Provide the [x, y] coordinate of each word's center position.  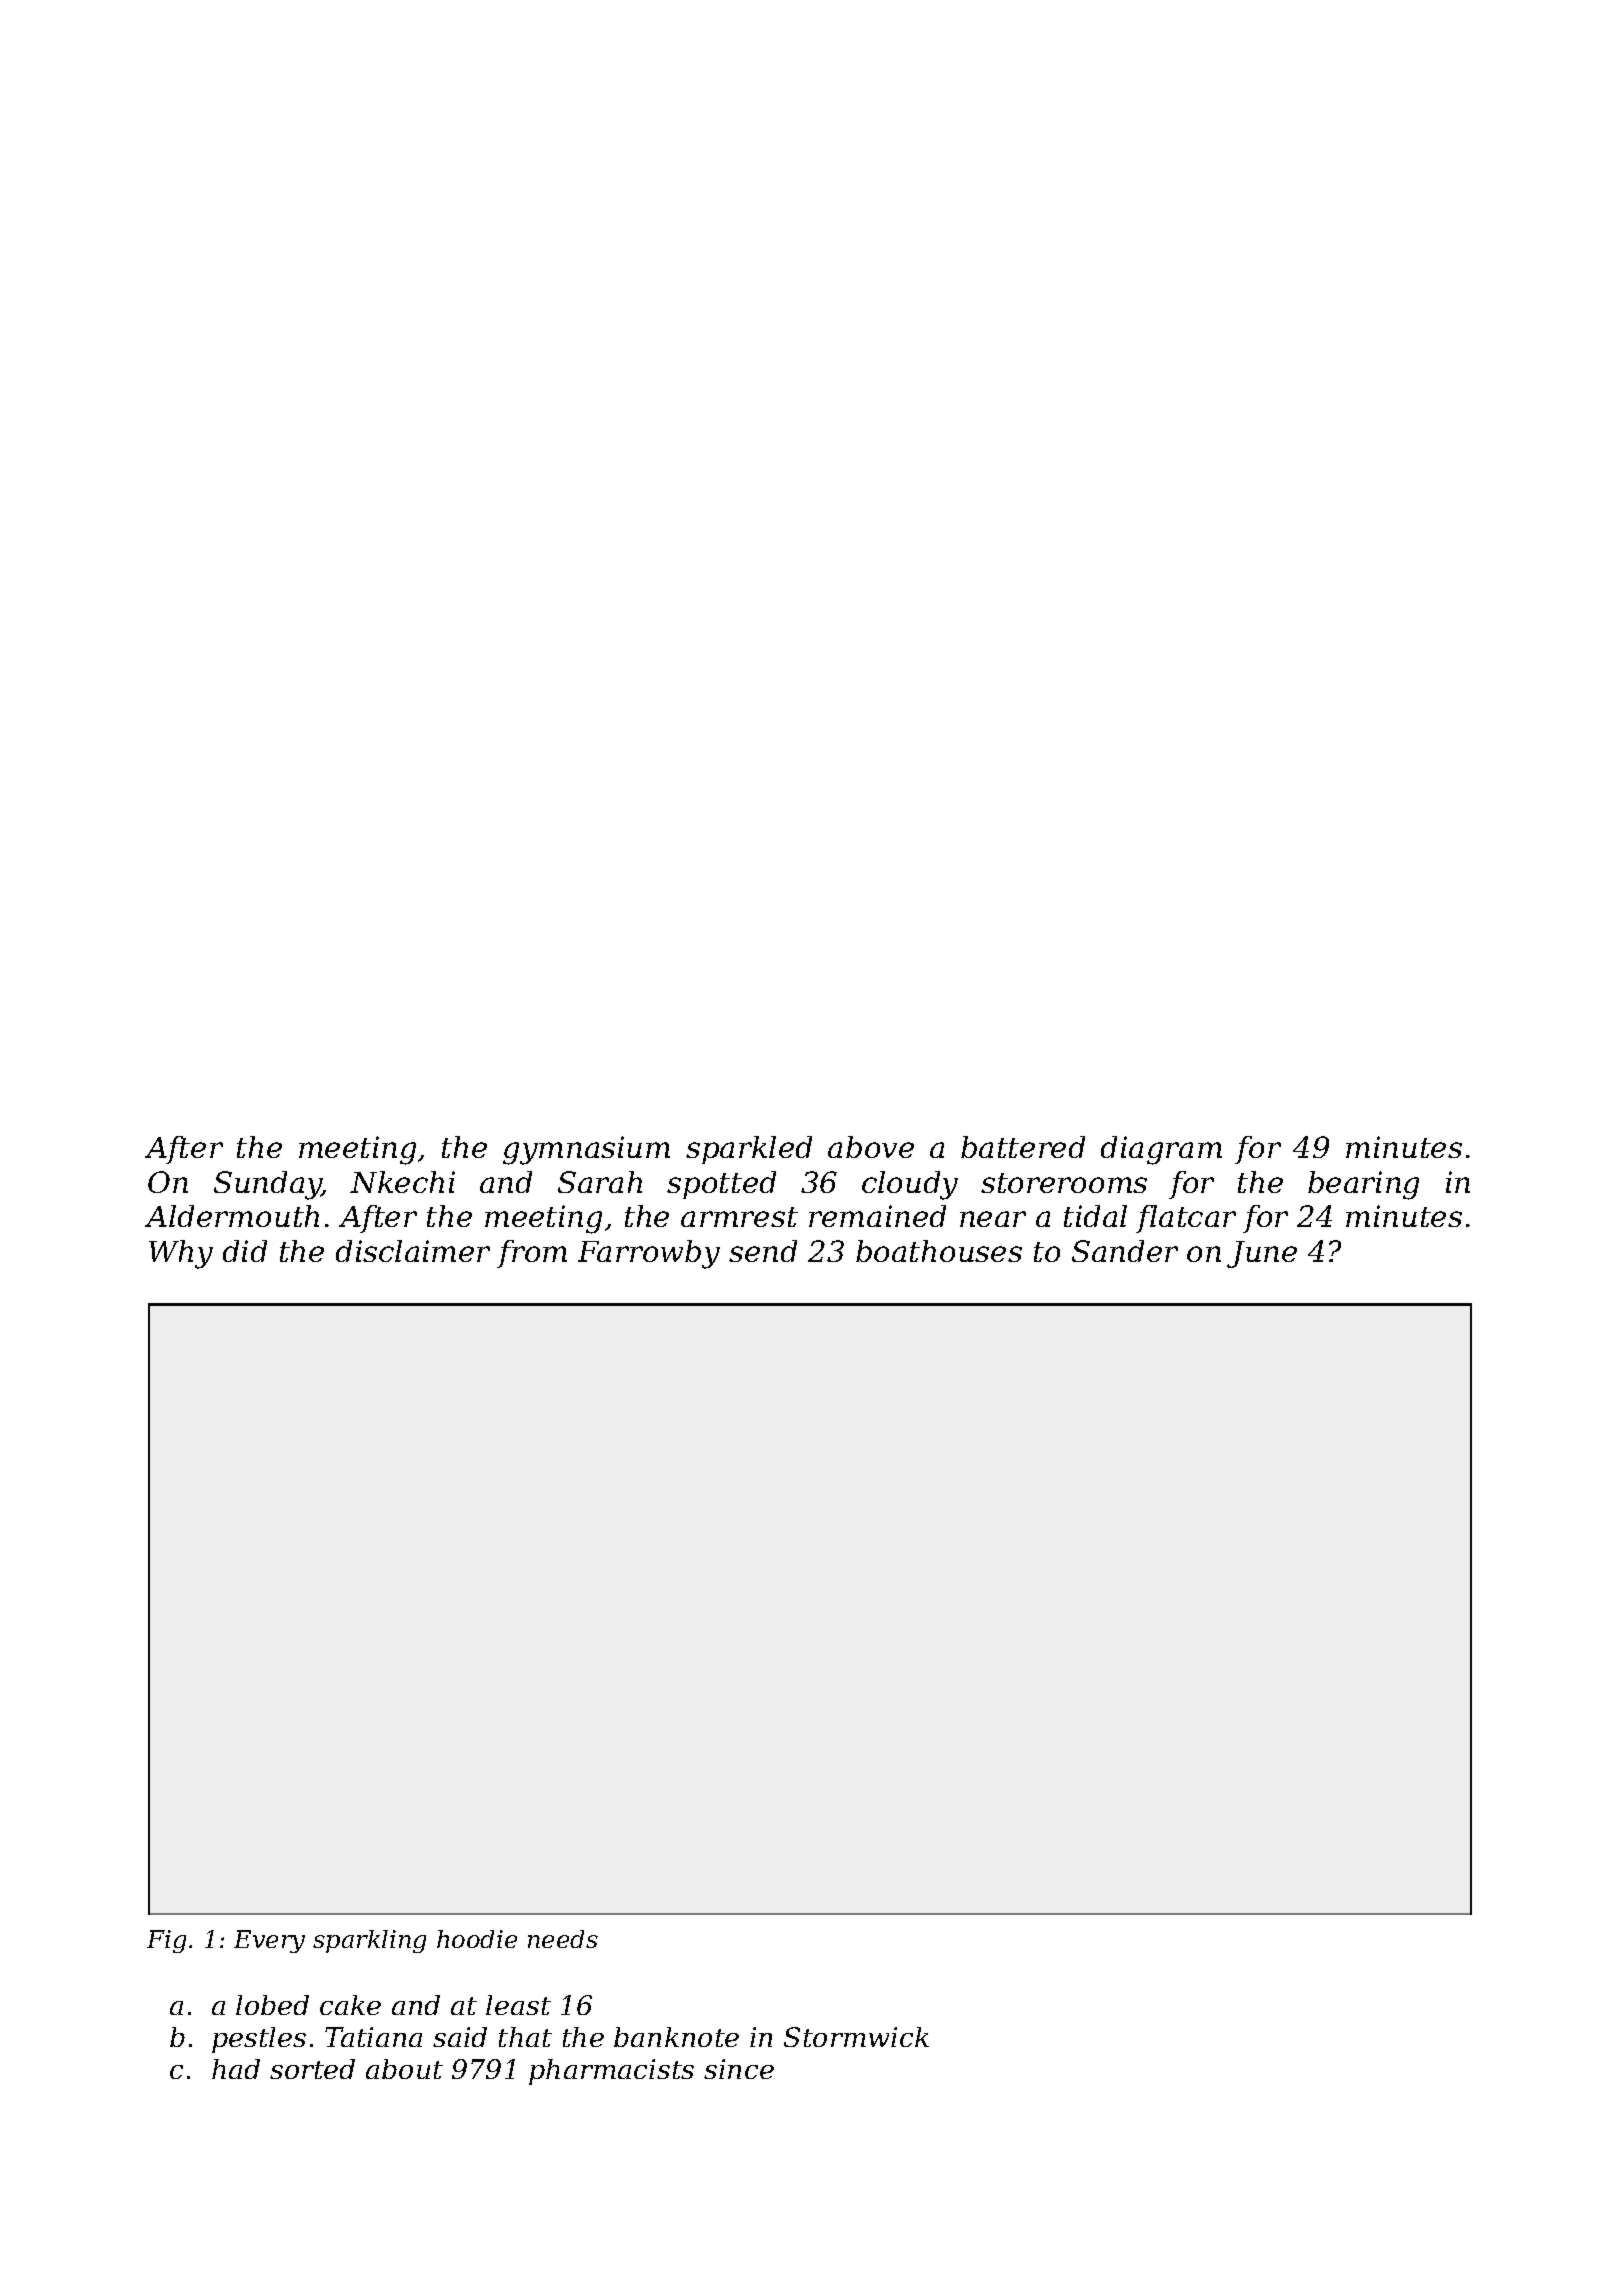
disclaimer [413, 1251]
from [532, 1254]
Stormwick [856, 2037]
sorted [312, 2069]
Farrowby [649, 1254]
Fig [166, 1941]
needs [563, 1939]
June [1262, 1254]
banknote [676, 2037]
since [739, 2069]
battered [1023, 1147]
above [871, 1147]
